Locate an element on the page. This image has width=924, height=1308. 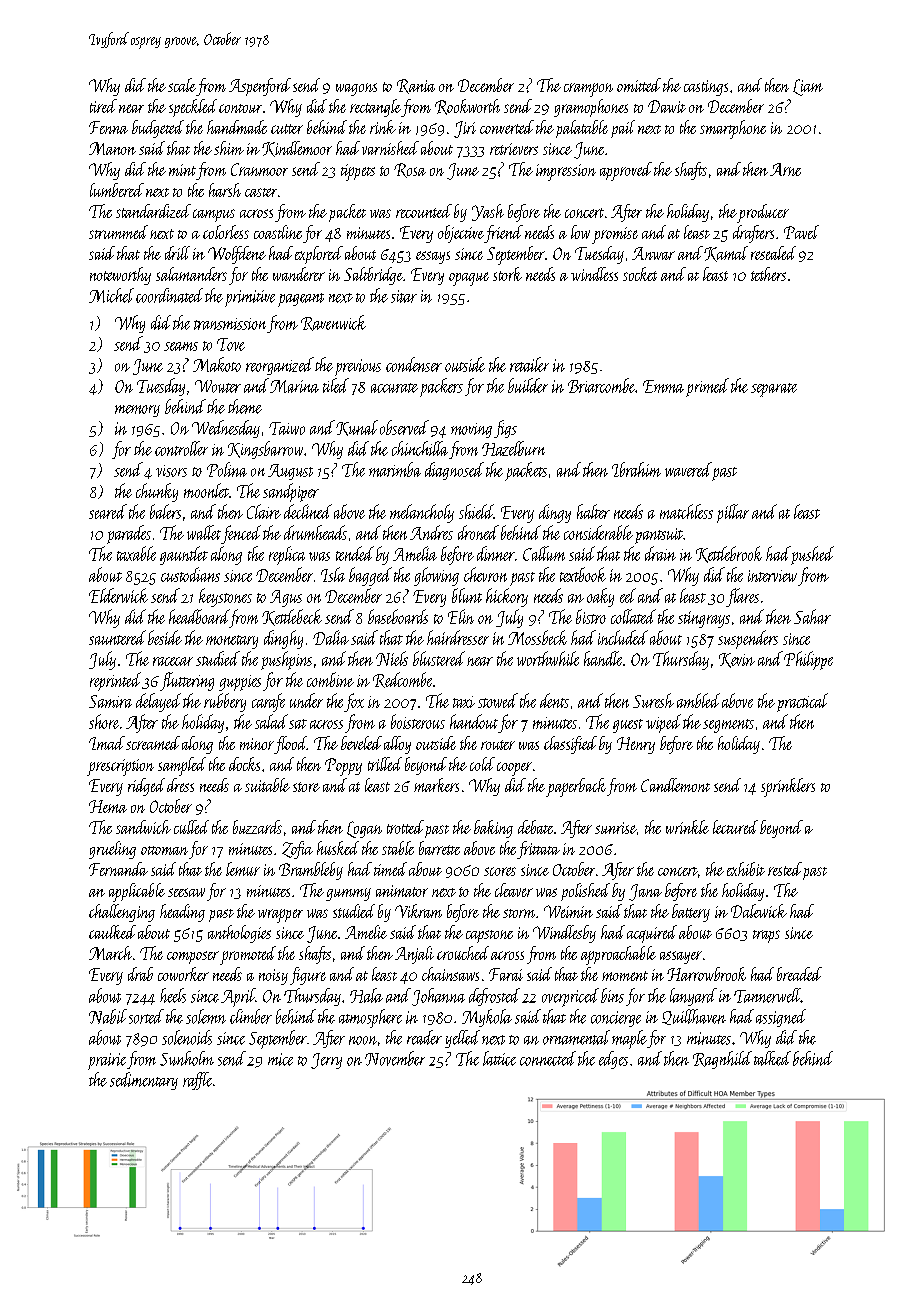
tethers is located at coordinates (768, 274).
